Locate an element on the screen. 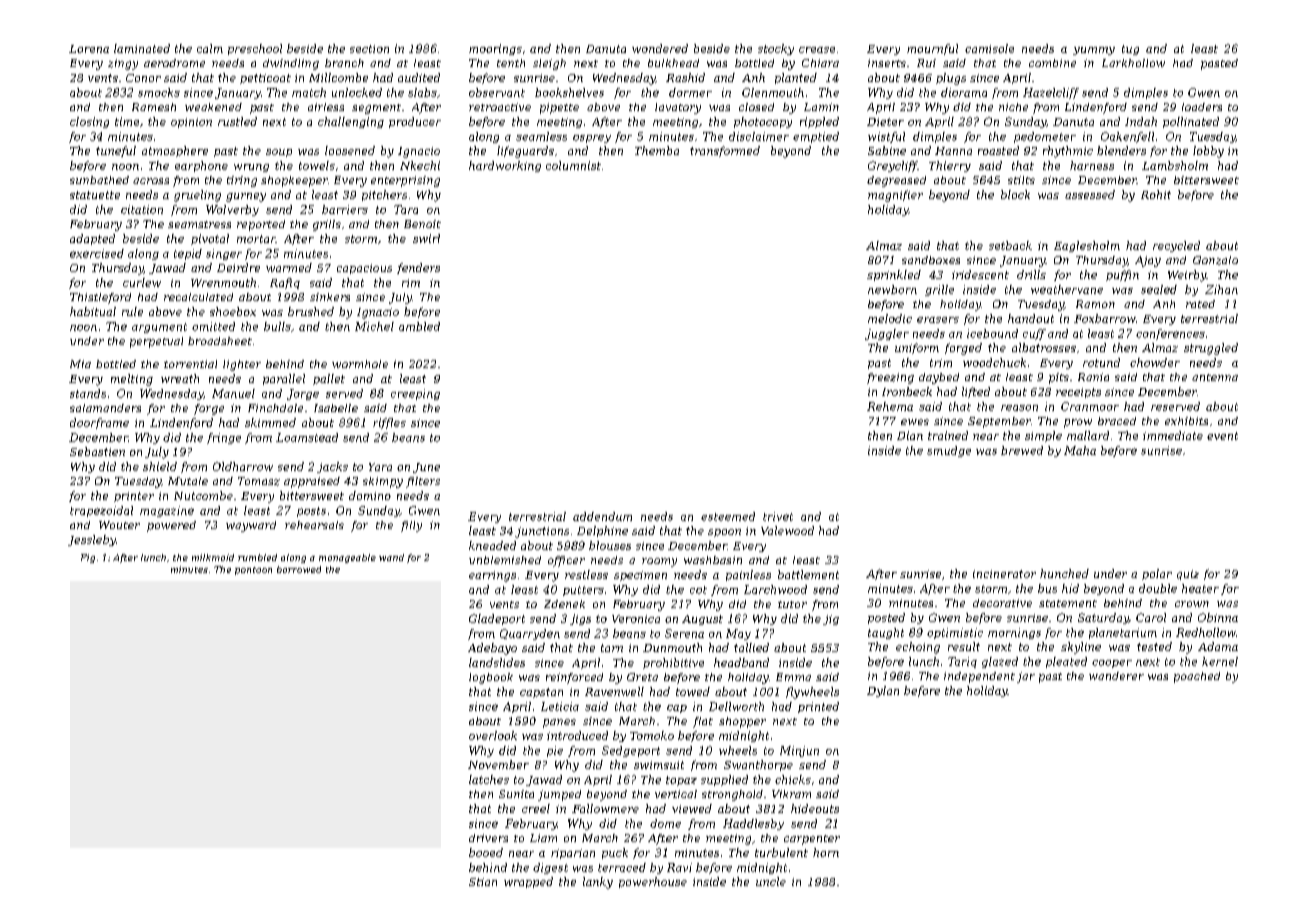  freezing is located at coordinates (890, 378).
